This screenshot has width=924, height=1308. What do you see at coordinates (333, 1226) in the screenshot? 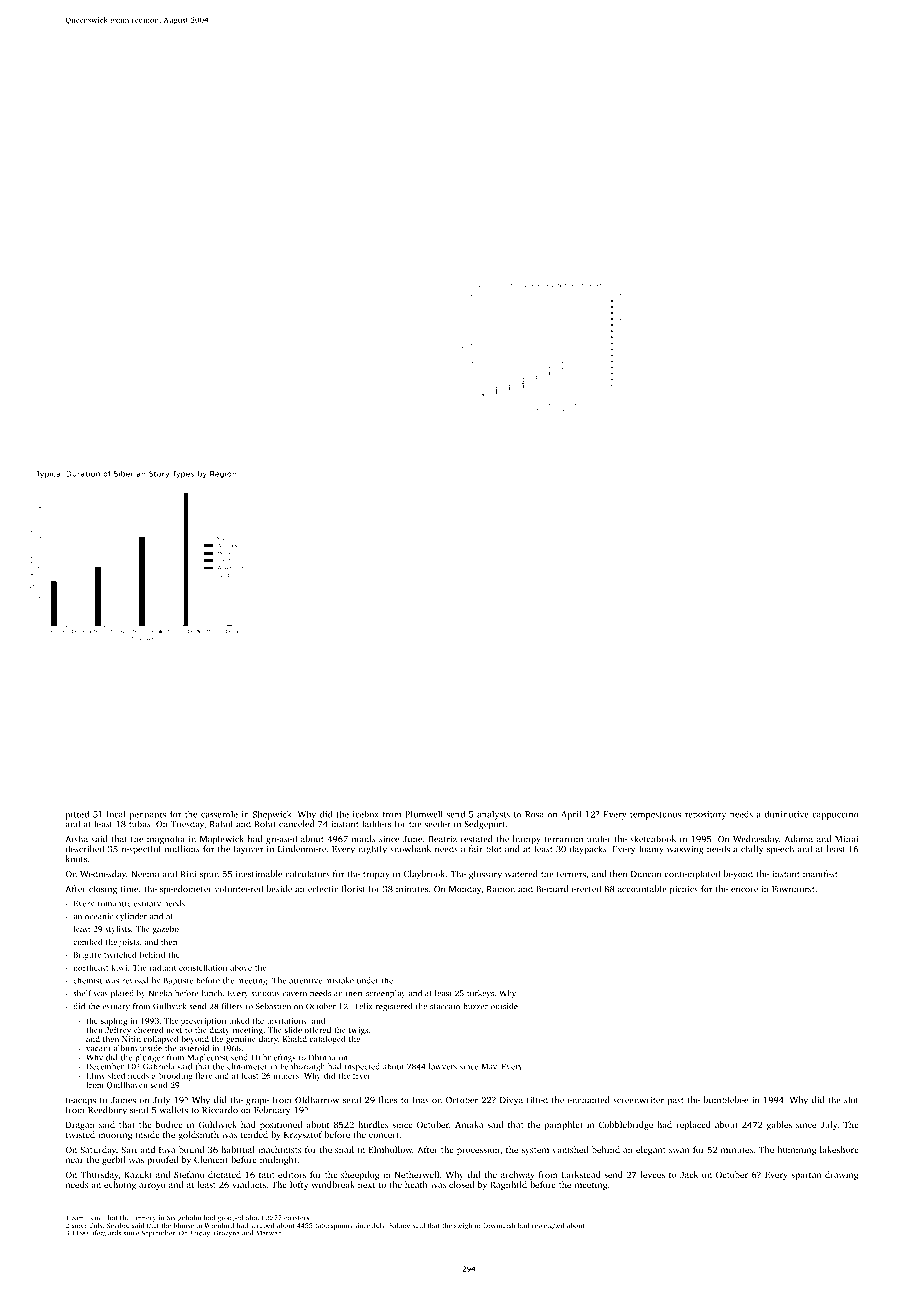
I see `tablespoons` at bounding box center [333, 1226].
